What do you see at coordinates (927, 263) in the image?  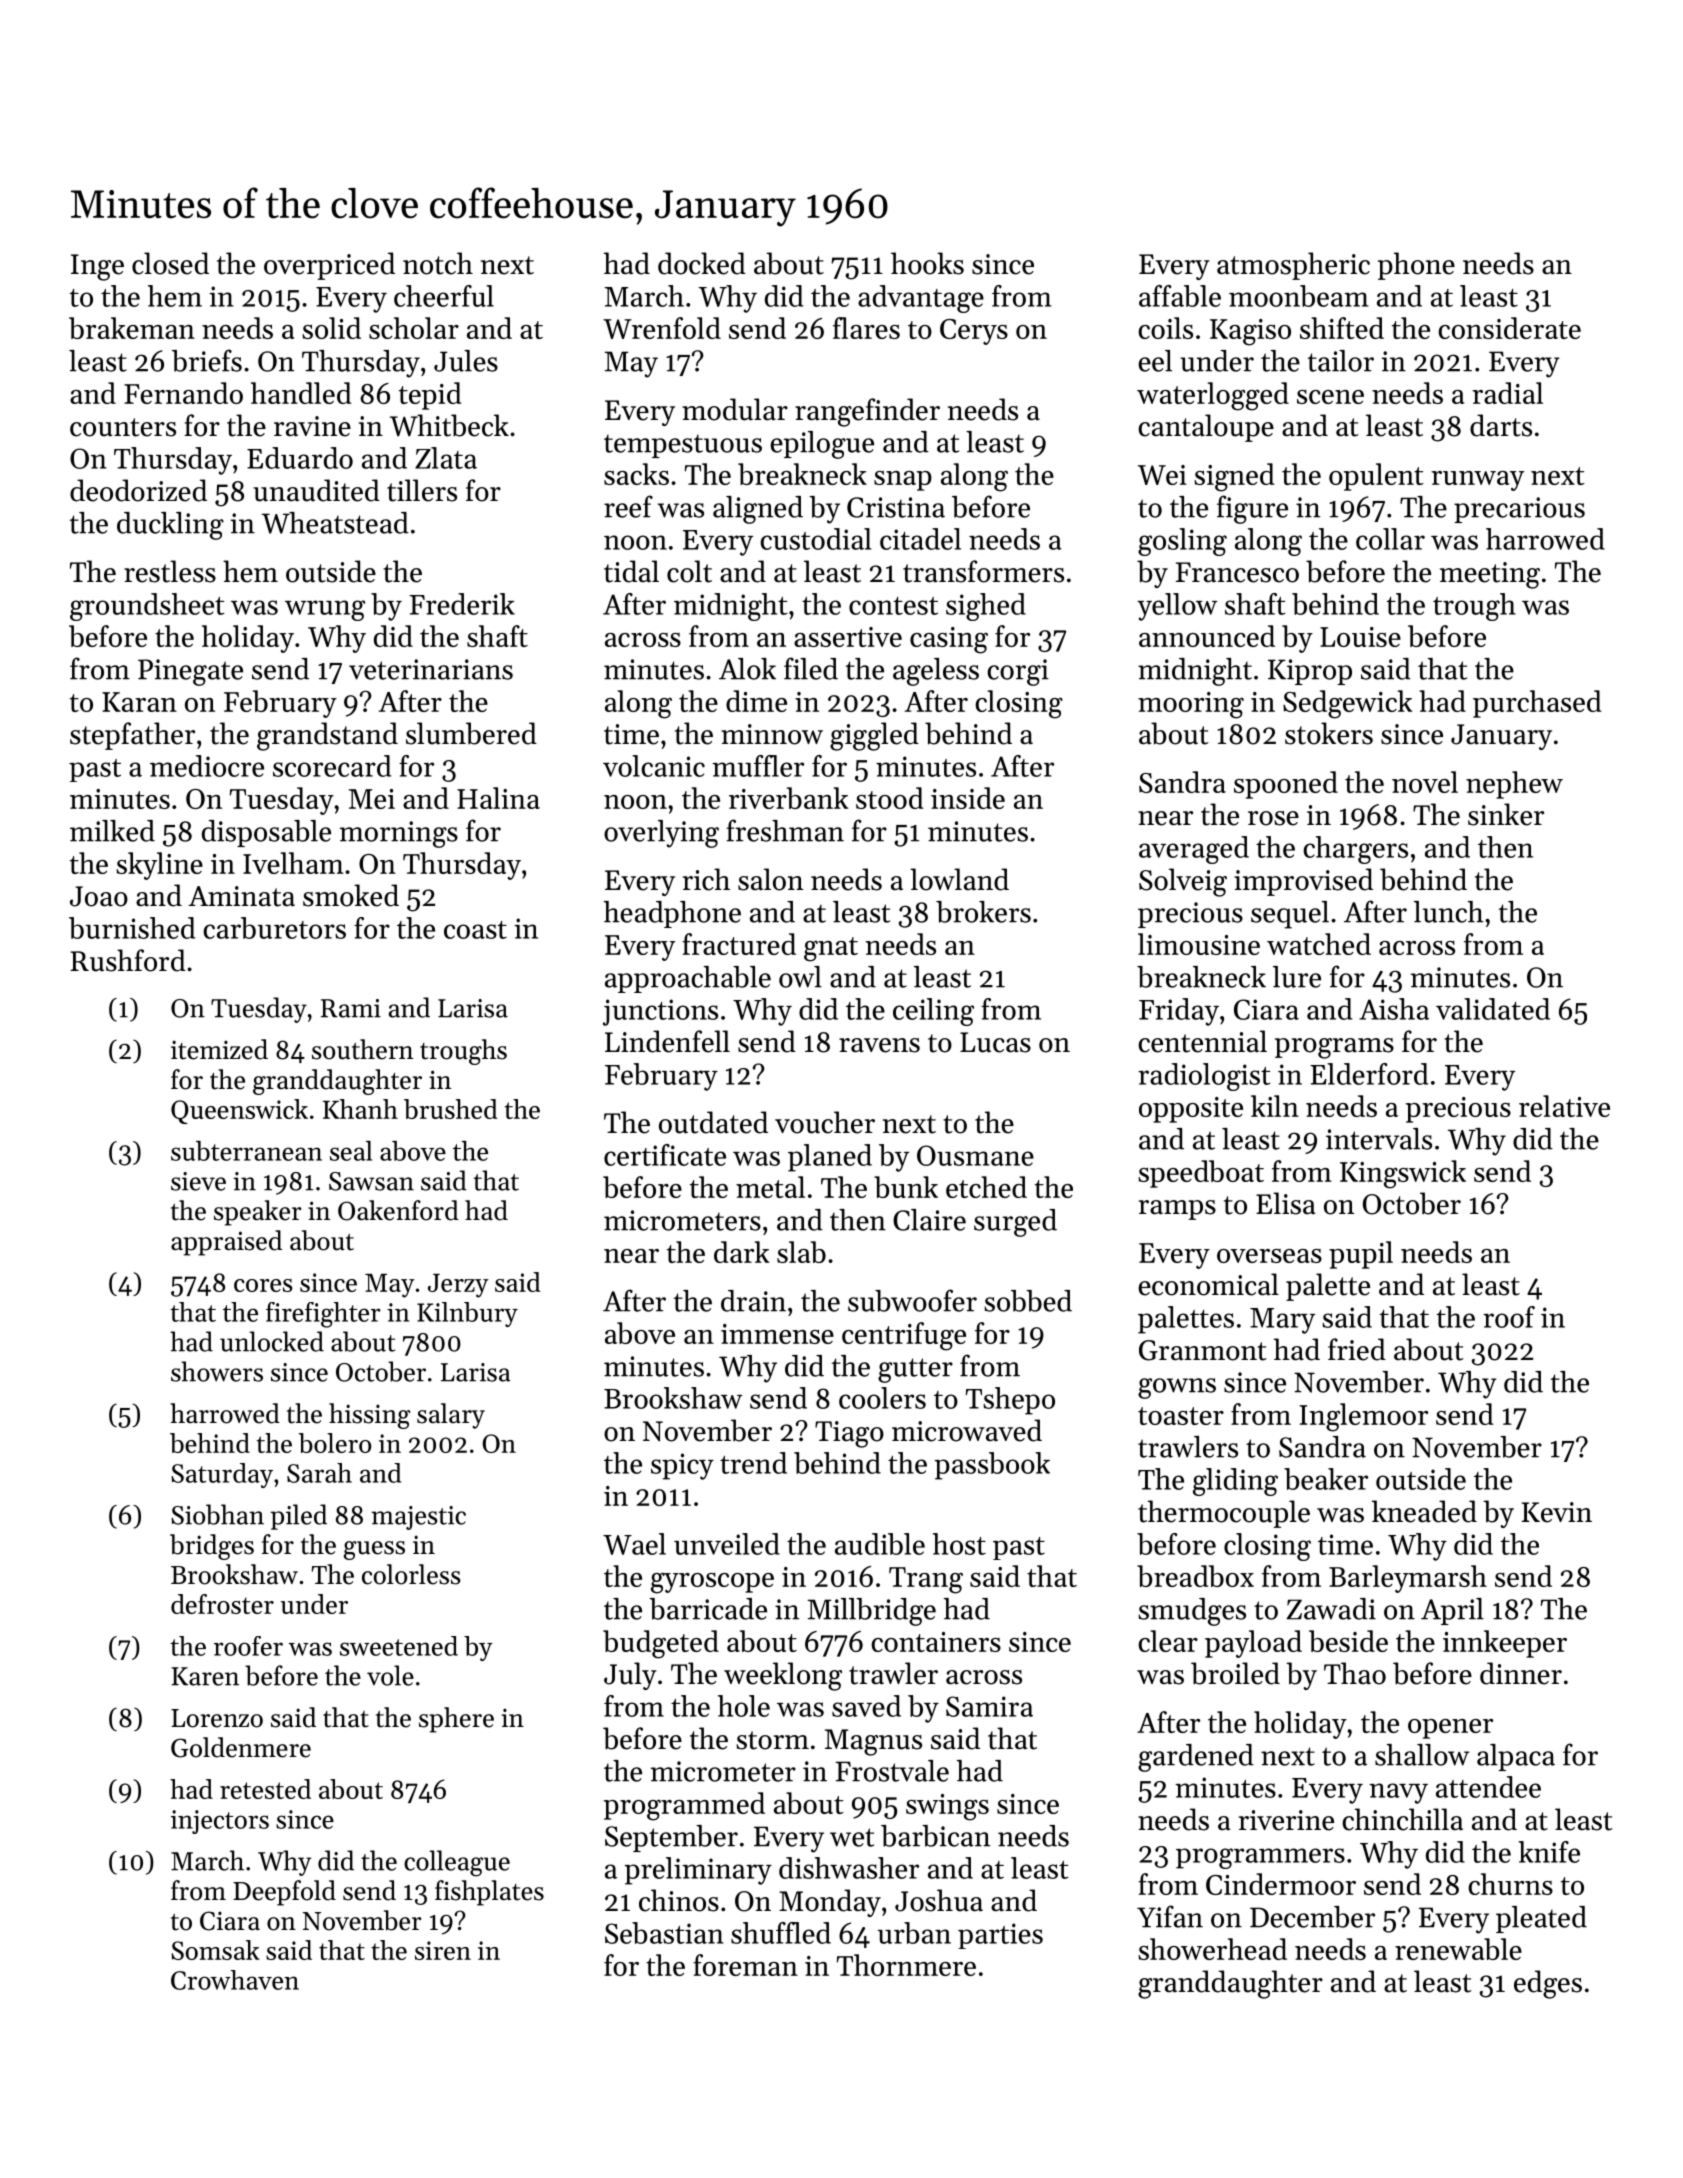 I see `hooks` at bounding box center [927, 263].
